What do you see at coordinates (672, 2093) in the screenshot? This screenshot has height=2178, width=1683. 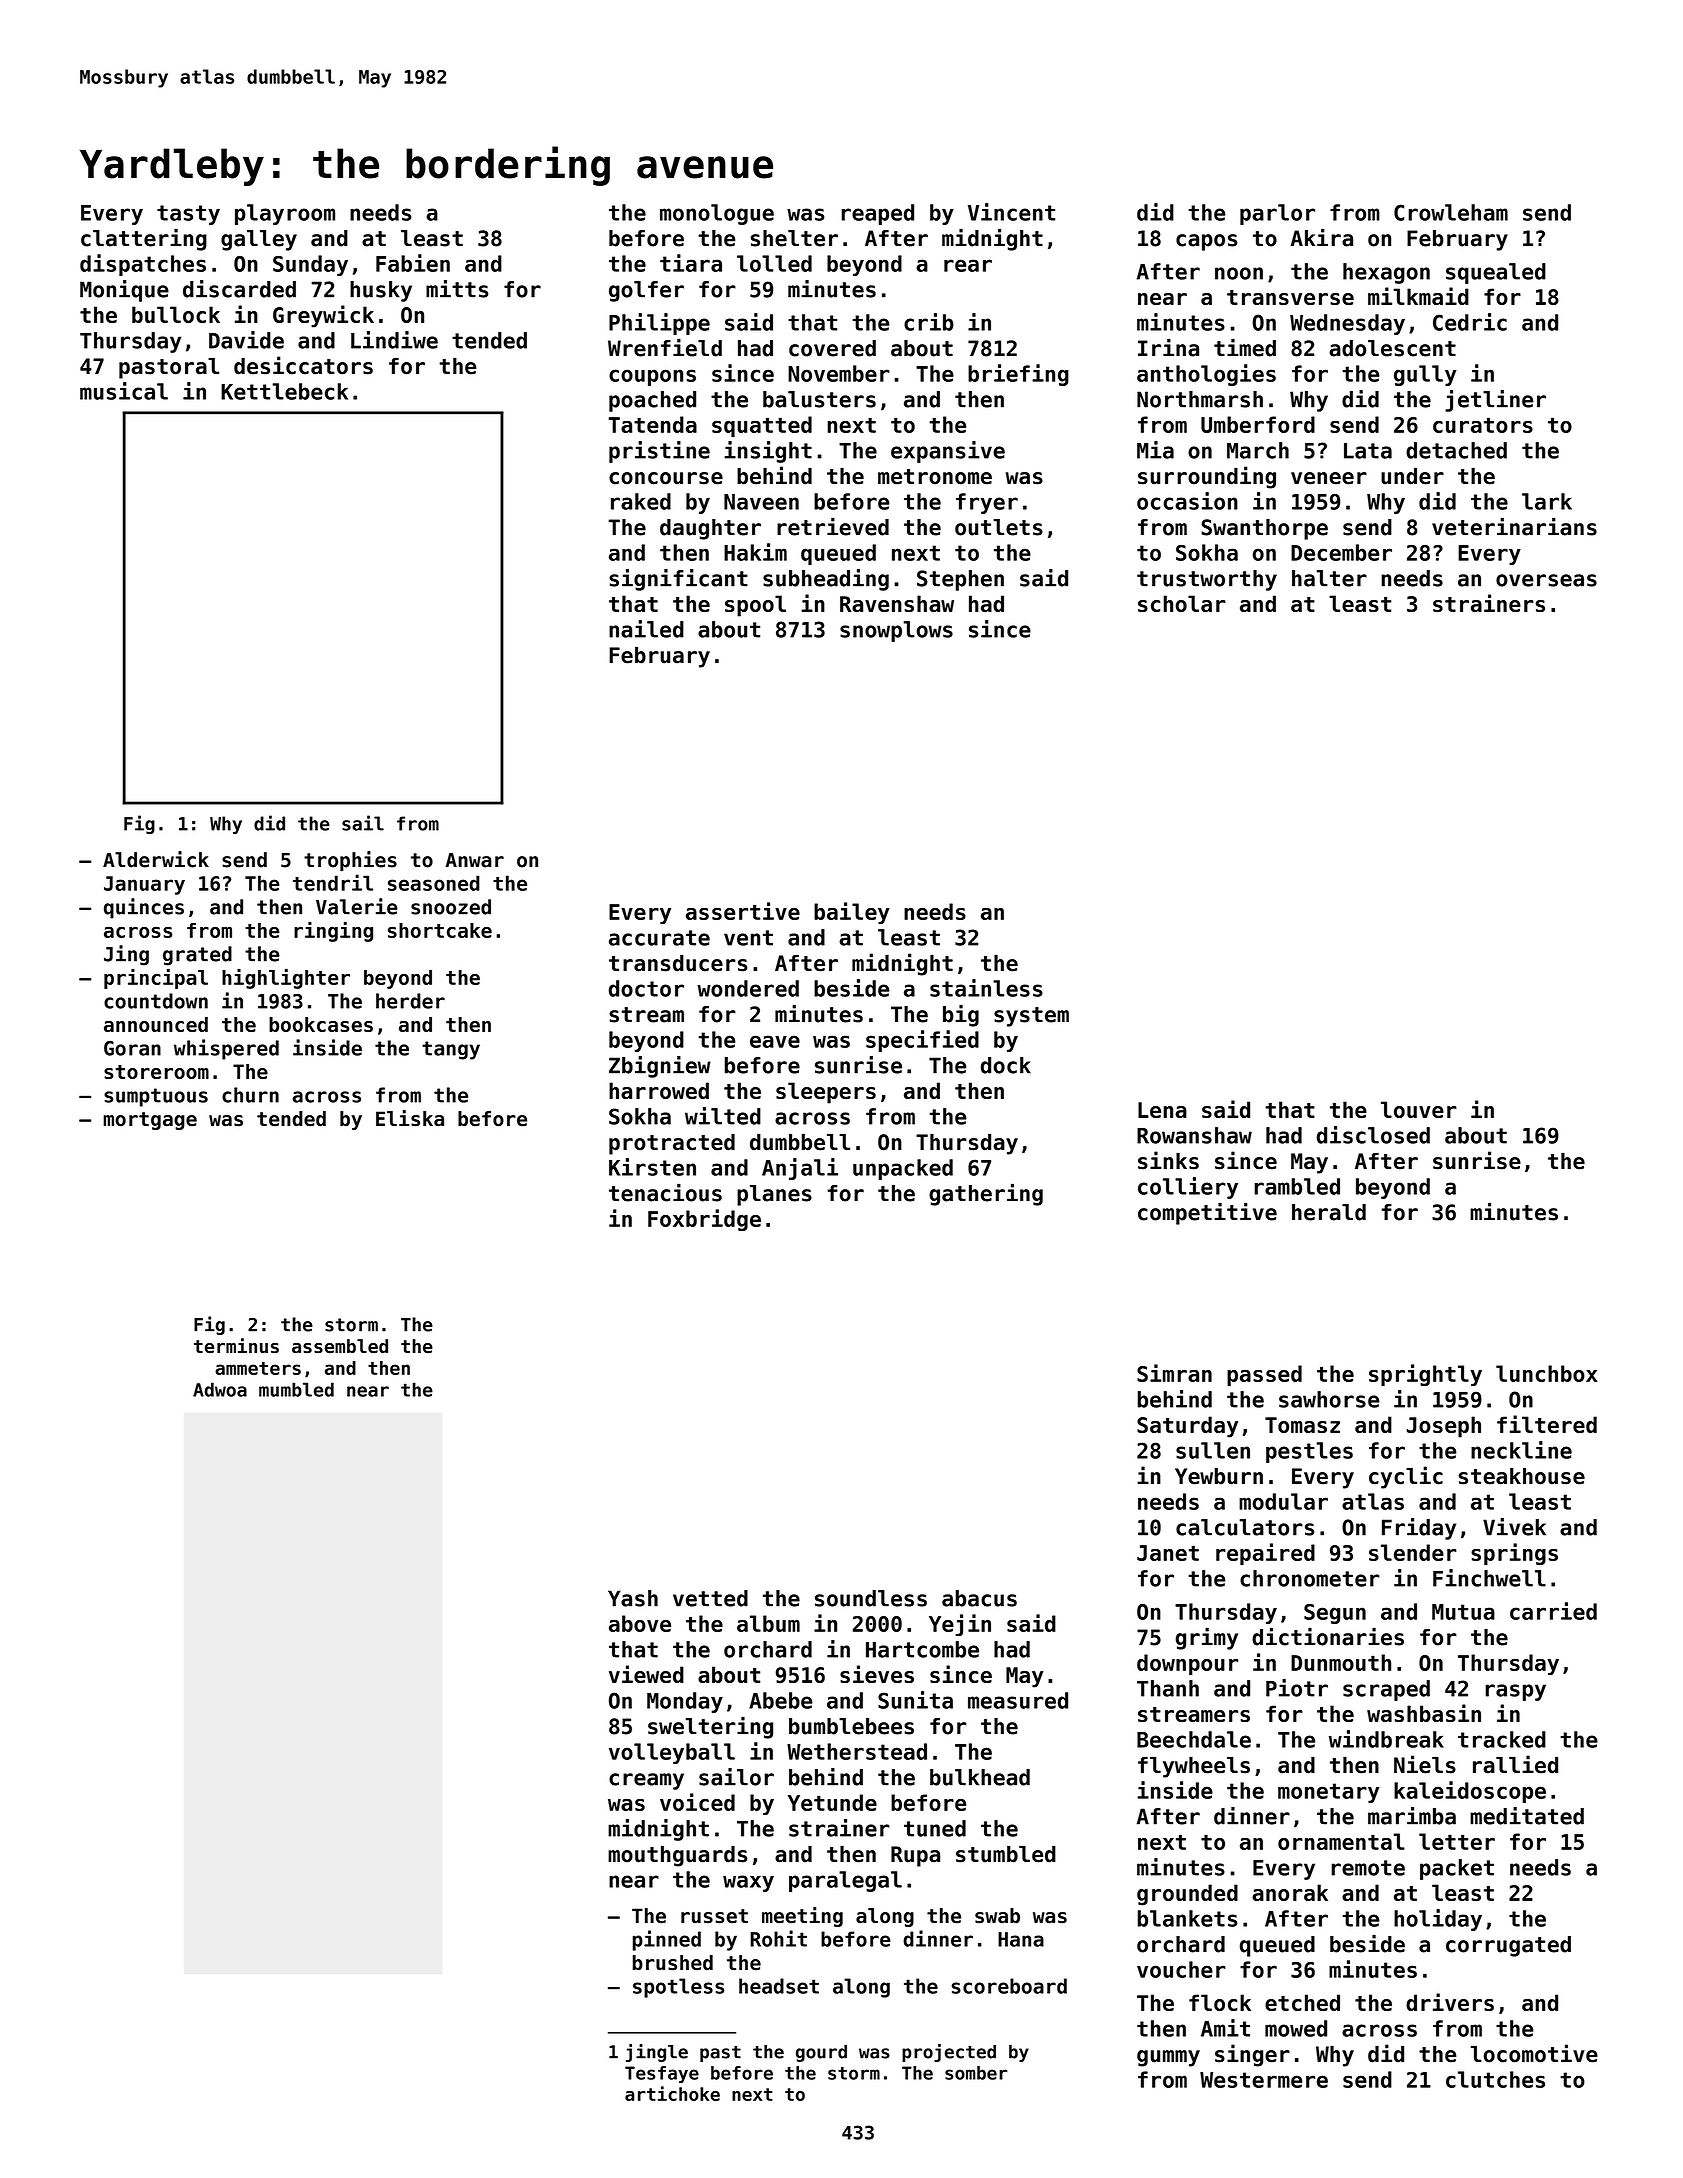 I see `artichoke` at bounding box center [672, 2093].
